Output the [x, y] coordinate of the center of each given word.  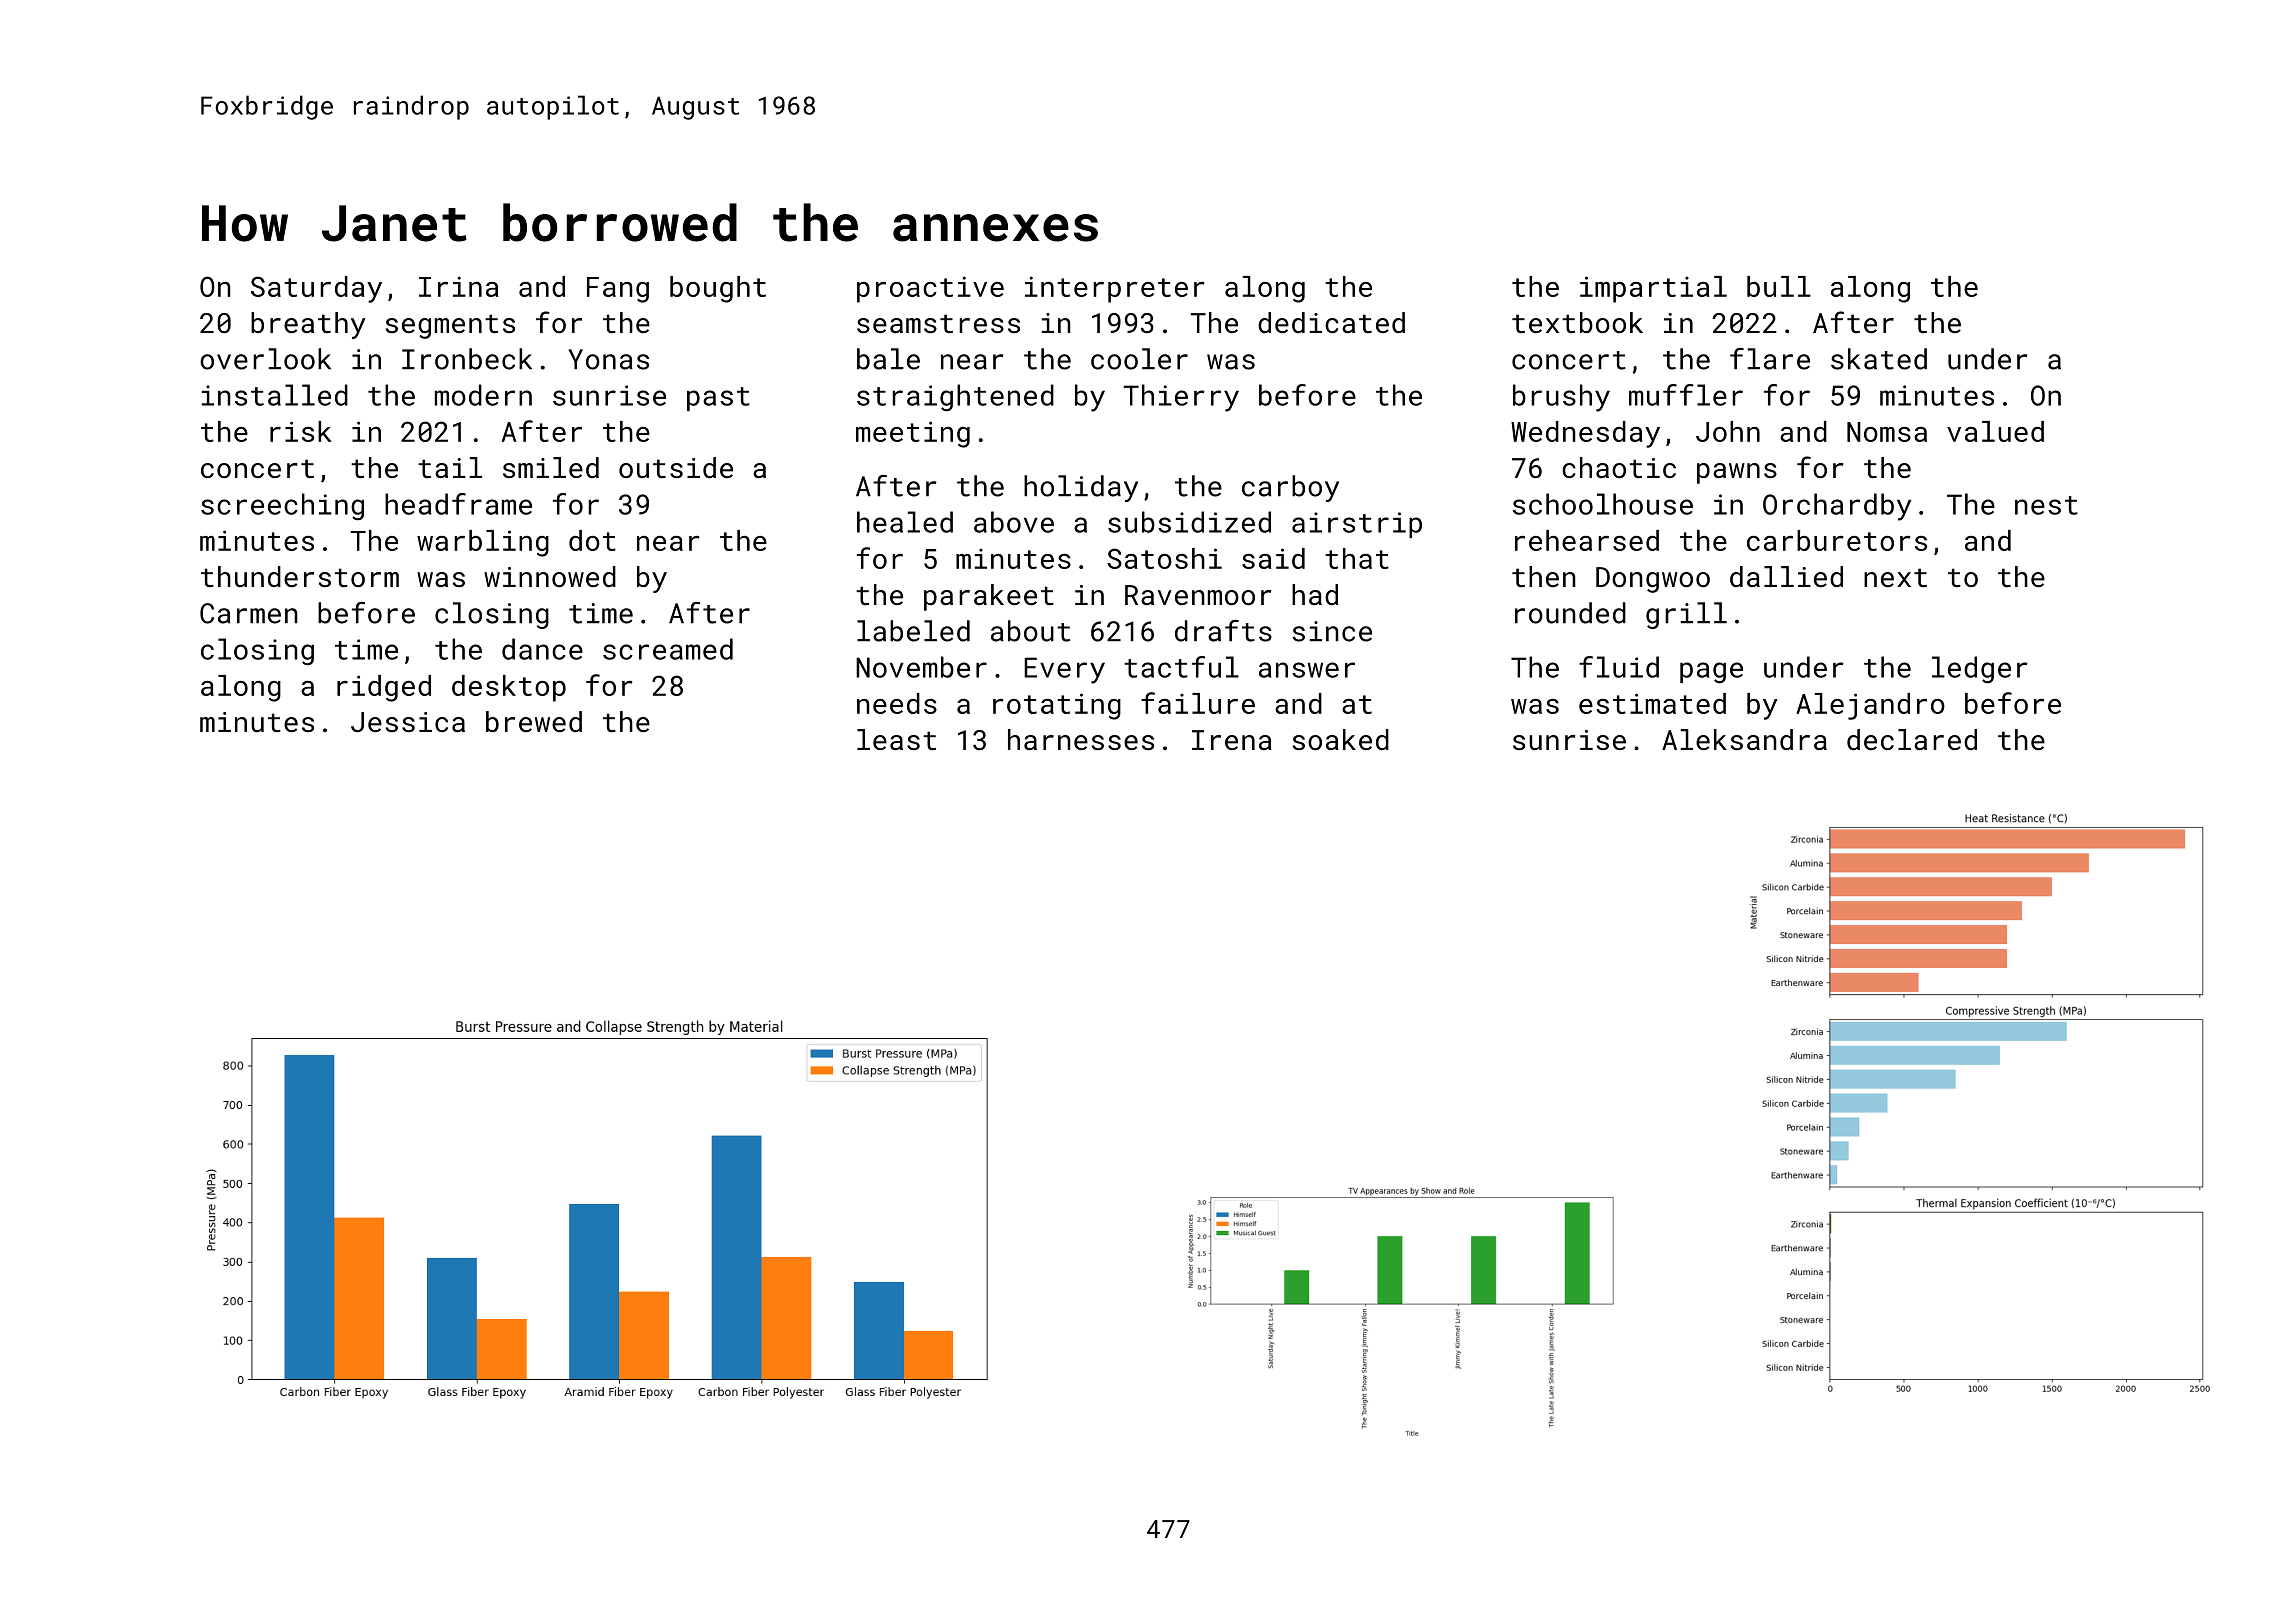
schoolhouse [1603, 504]
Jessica [408, 722]
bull [1779, 286]
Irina [459, 286]
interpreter [1115, 289]
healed [905, 522]
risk [301, 431]
